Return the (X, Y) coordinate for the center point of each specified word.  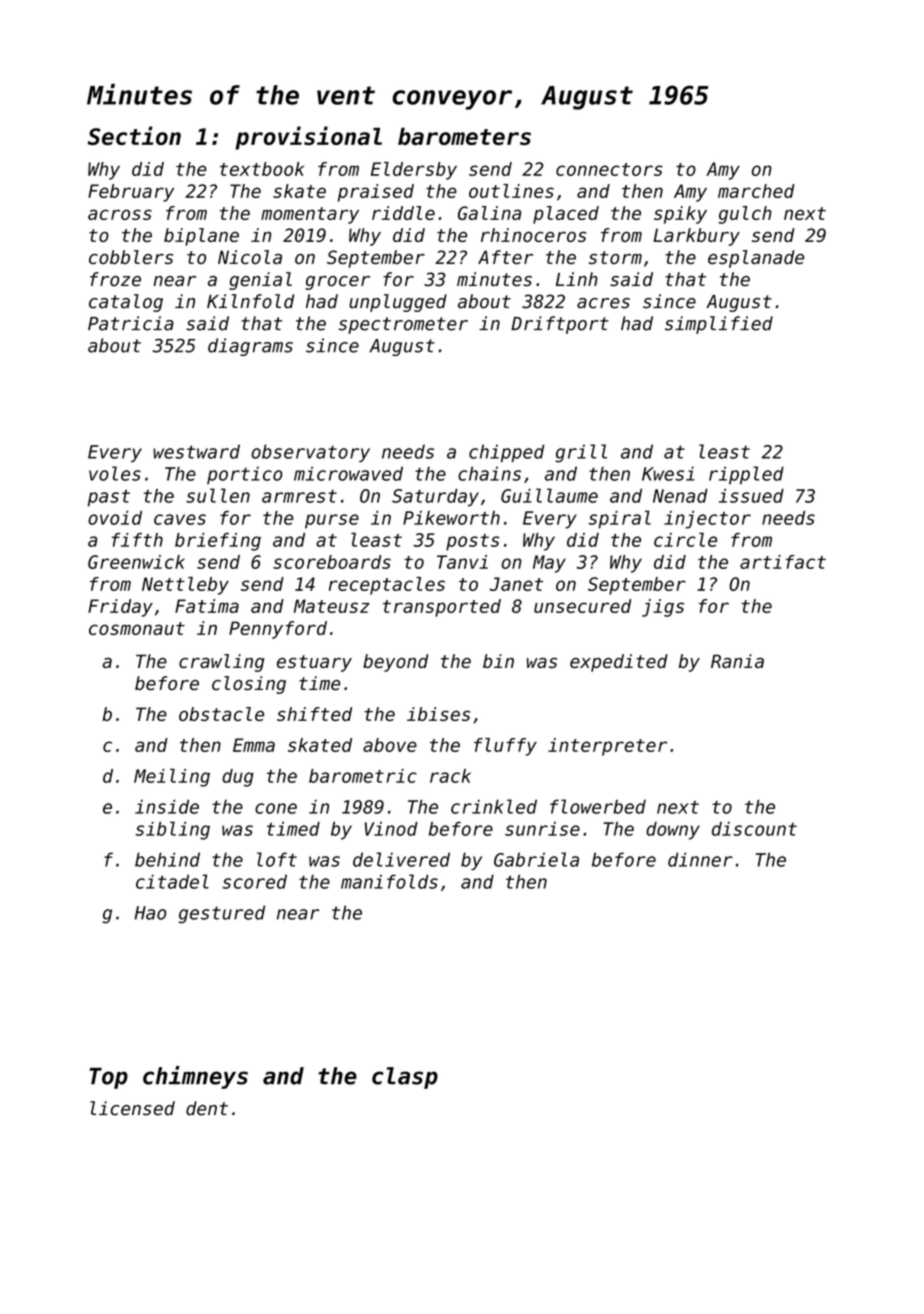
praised (376, 193)
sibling (173, 830)
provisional (308, 138)
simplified (719, 325)
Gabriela (536, 859)
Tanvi (462, 562)
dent (207, 1108)
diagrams (250, 347)
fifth (137, 540)
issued (751, 496)
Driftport (560, 325)
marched (756, 191)
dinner (700, 859)
